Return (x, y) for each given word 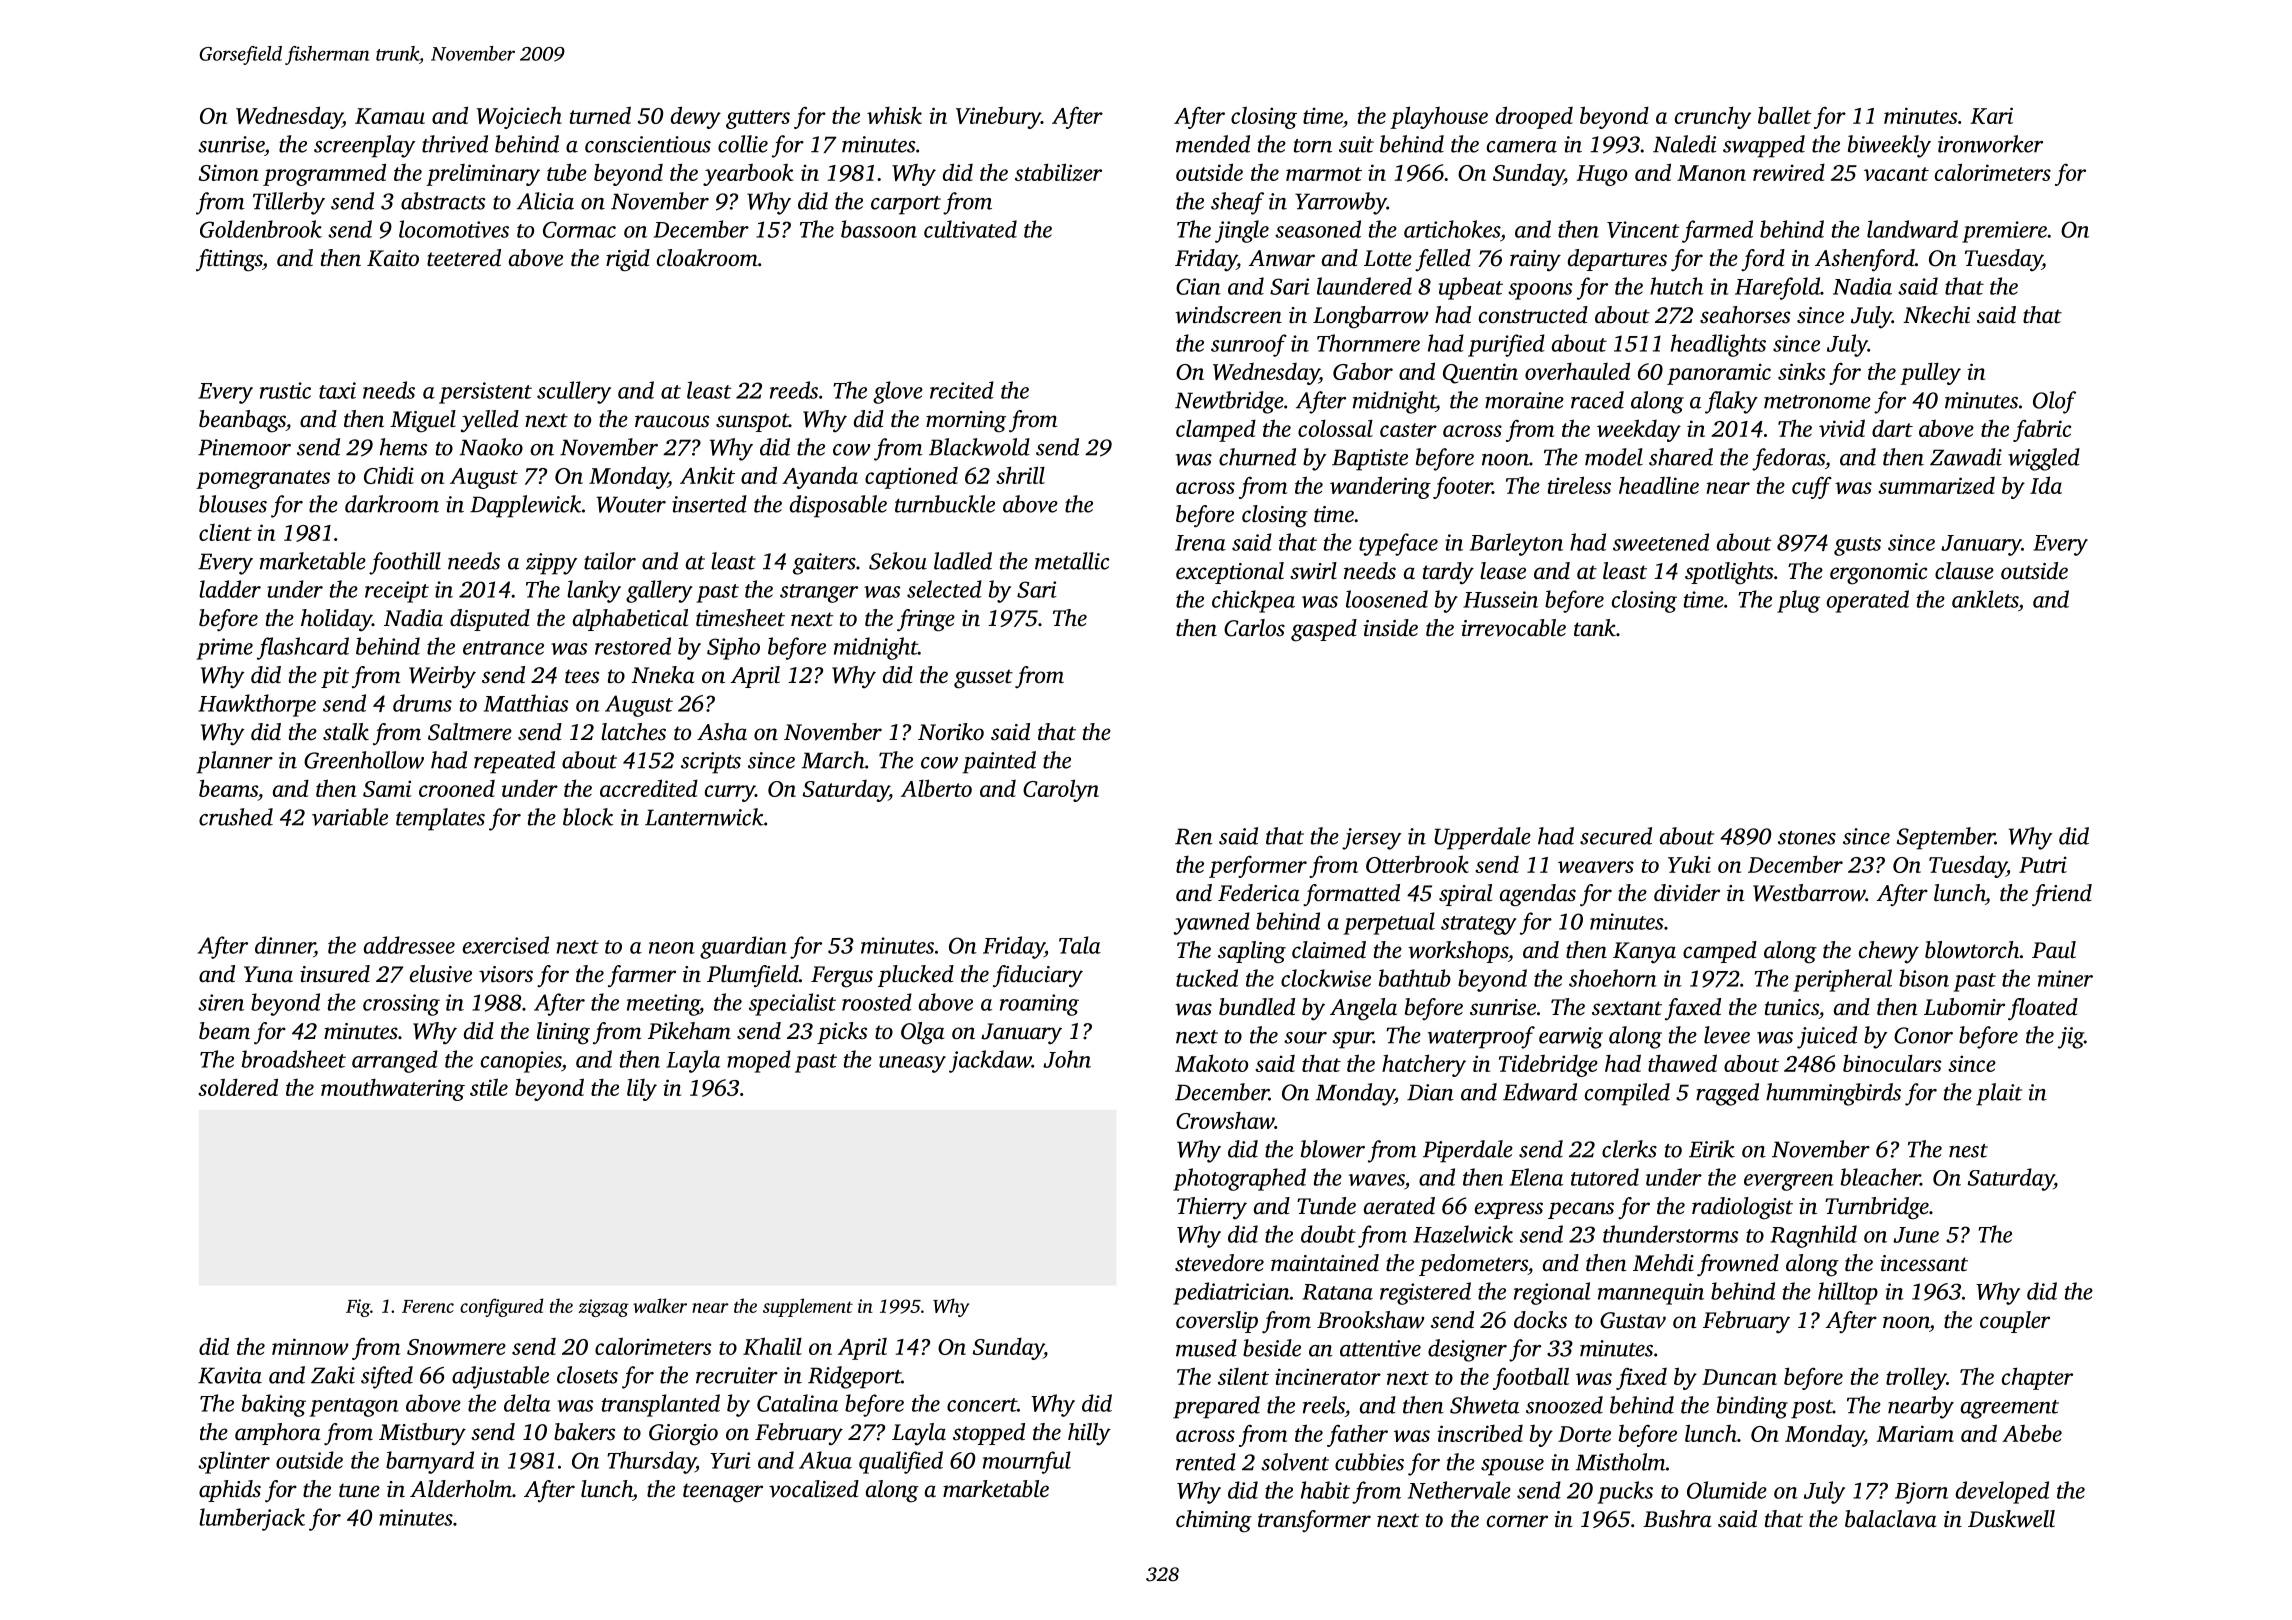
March (833, 760)
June (1916, 1235)
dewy (696, 117)
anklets (1985, 599)
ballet (1785, 115)
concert (982, 1405)
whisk (894, 115)
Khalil (772, 1346)
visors (506, 974)
